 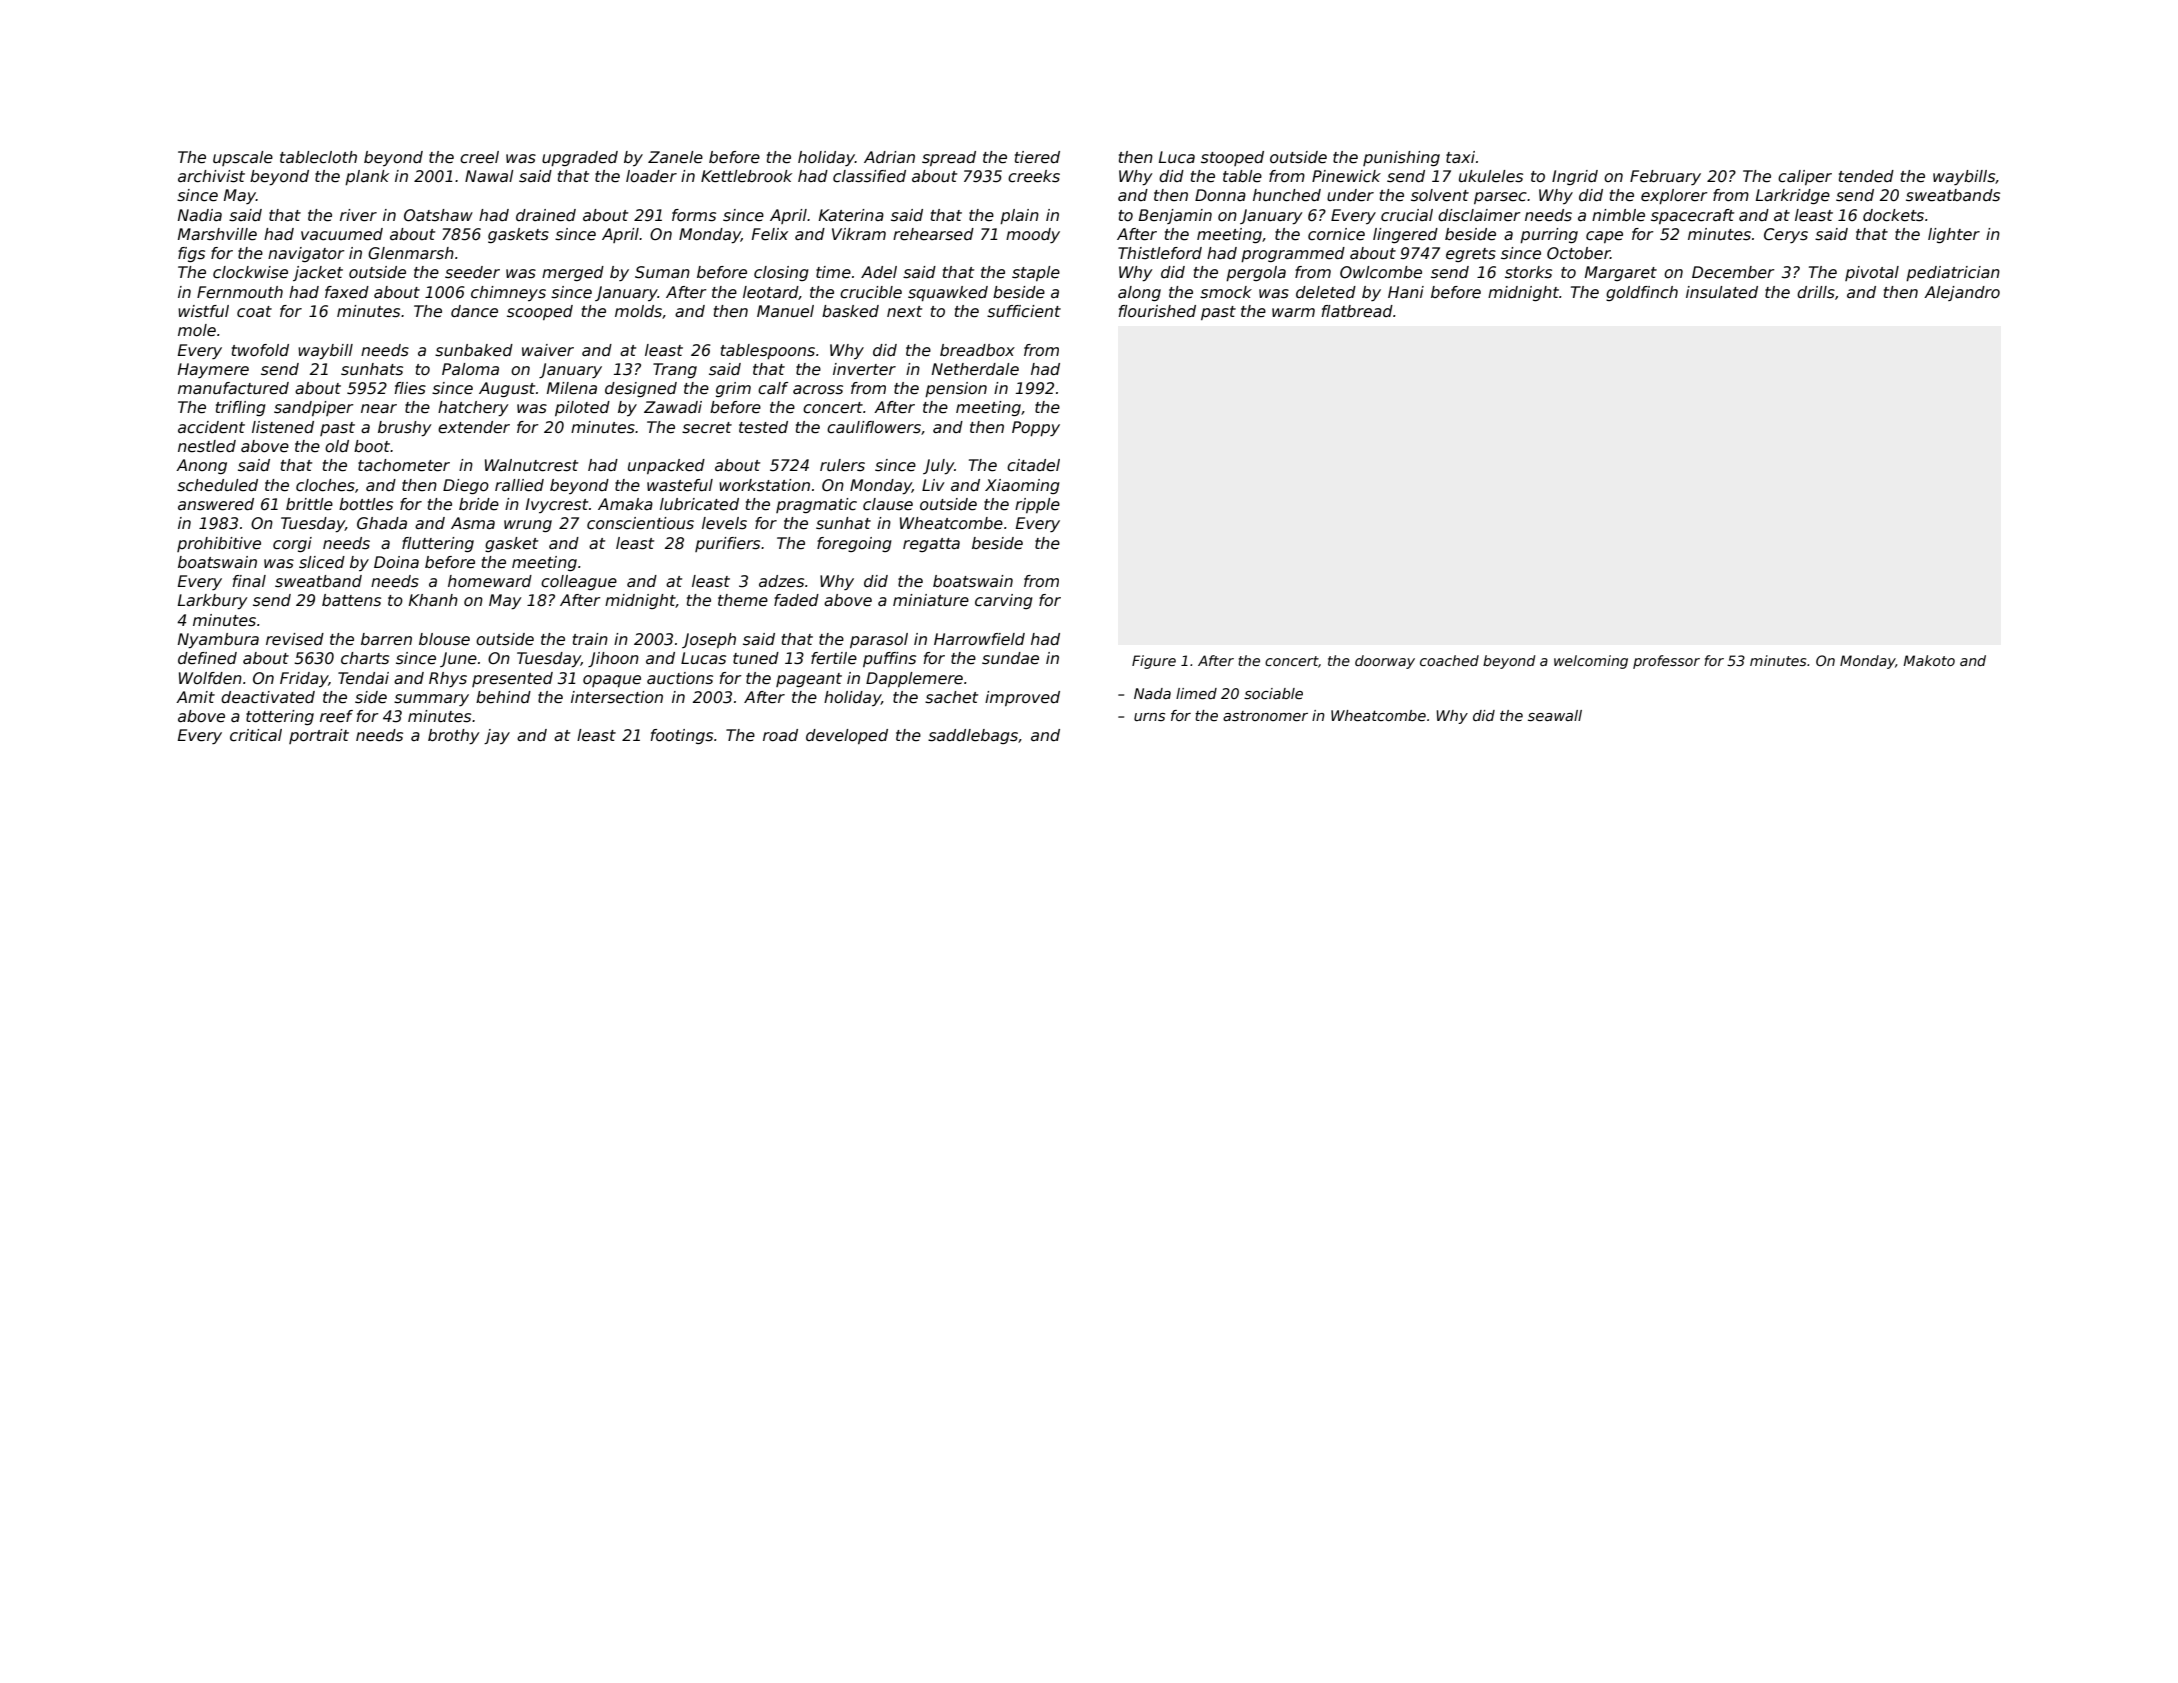 I want to click on flatbread, so click(x=1357, y=311).
